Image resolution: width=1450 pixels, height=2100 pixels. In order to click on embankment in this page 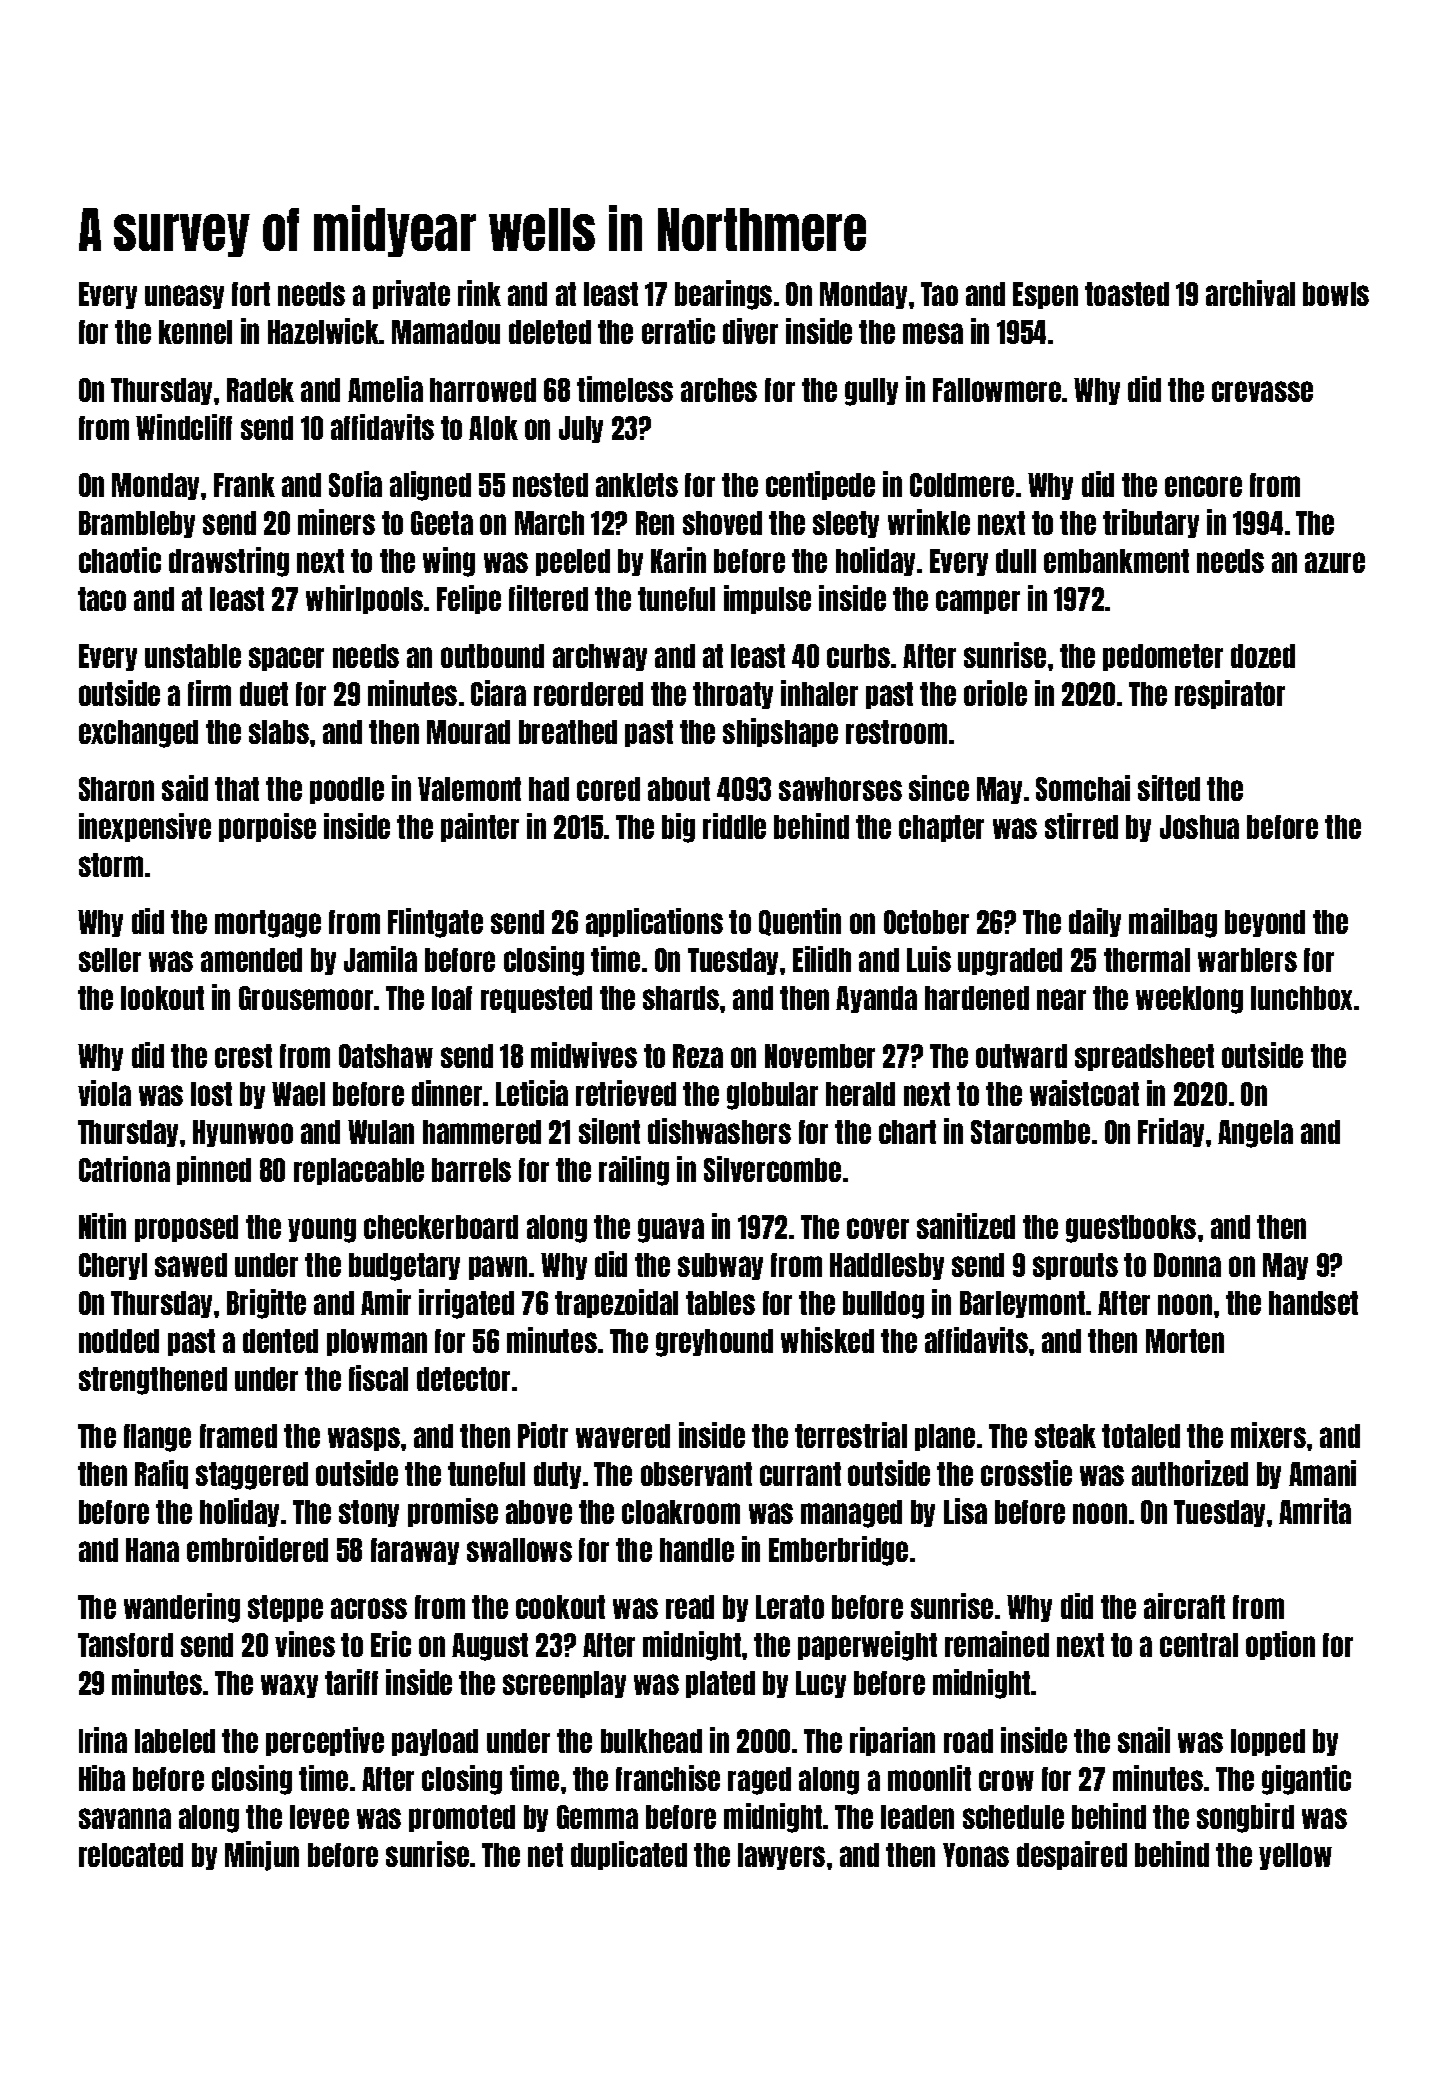, I will do `click(1116, 561)`.
